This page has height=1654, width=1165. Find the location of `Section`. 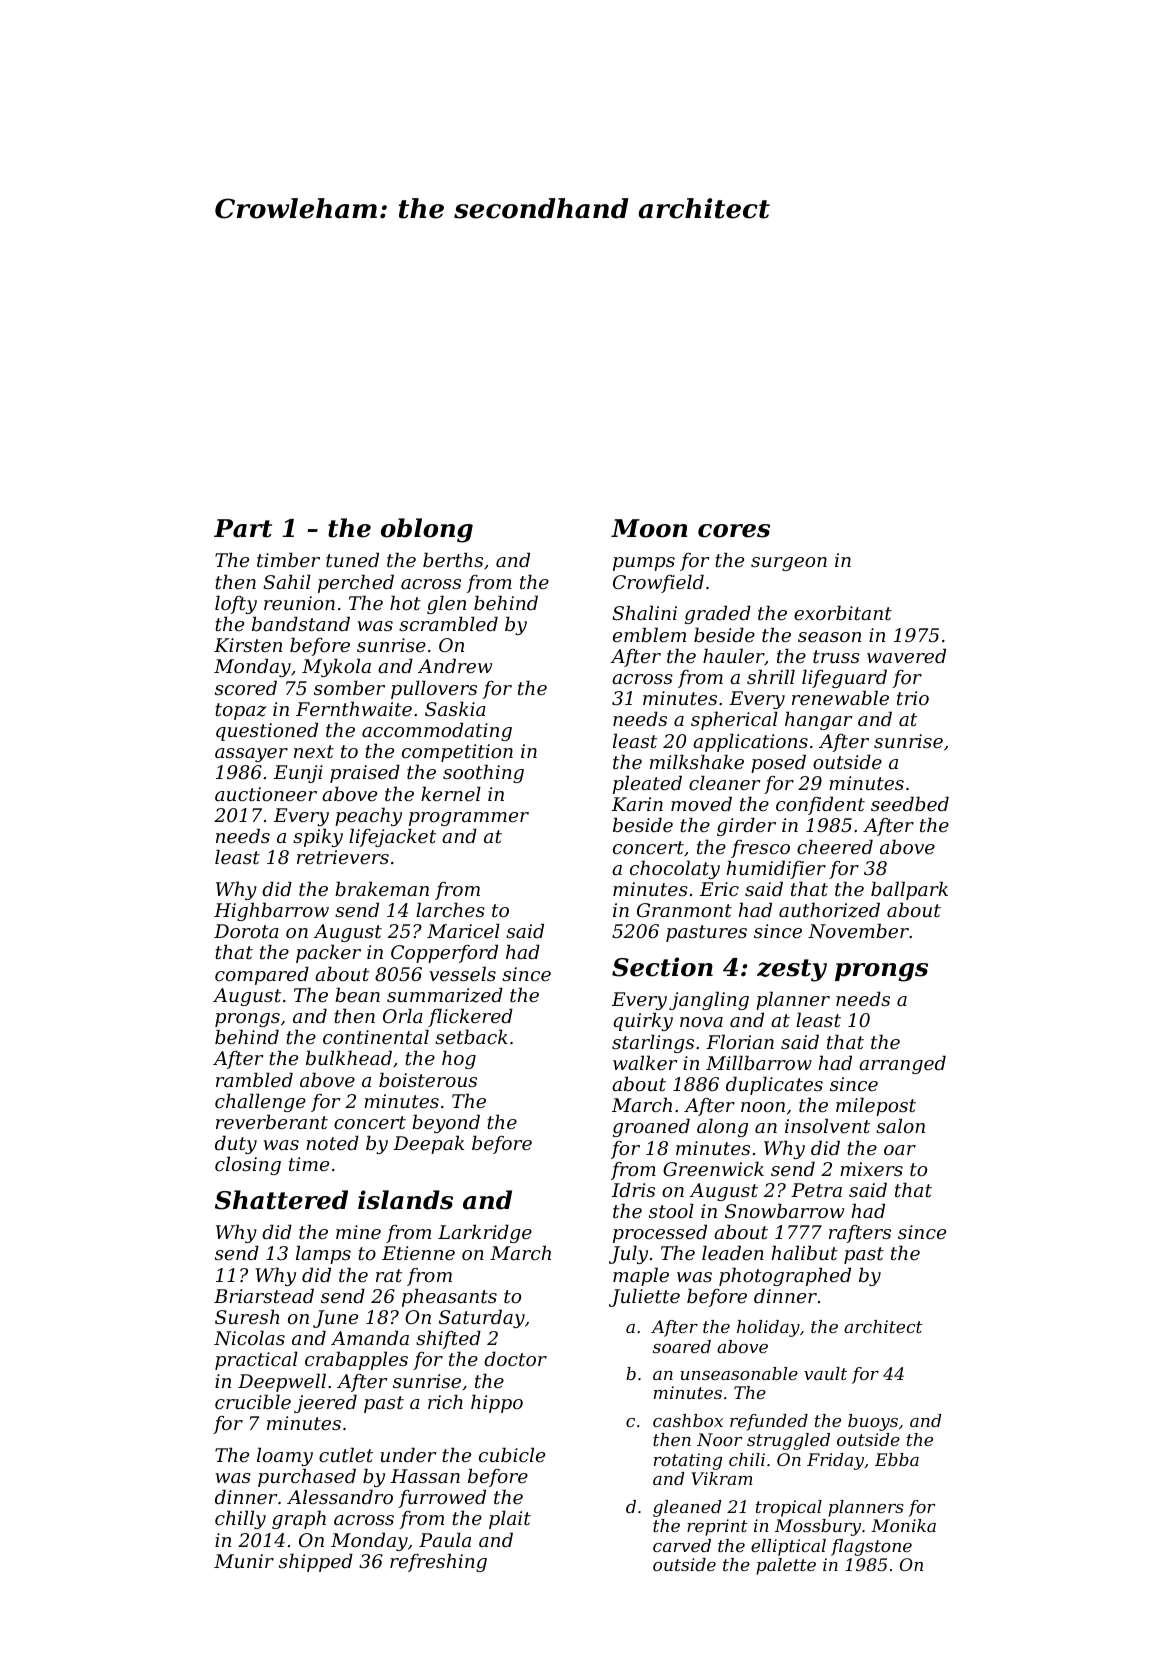

Section is located at coordinates (662, 967).
